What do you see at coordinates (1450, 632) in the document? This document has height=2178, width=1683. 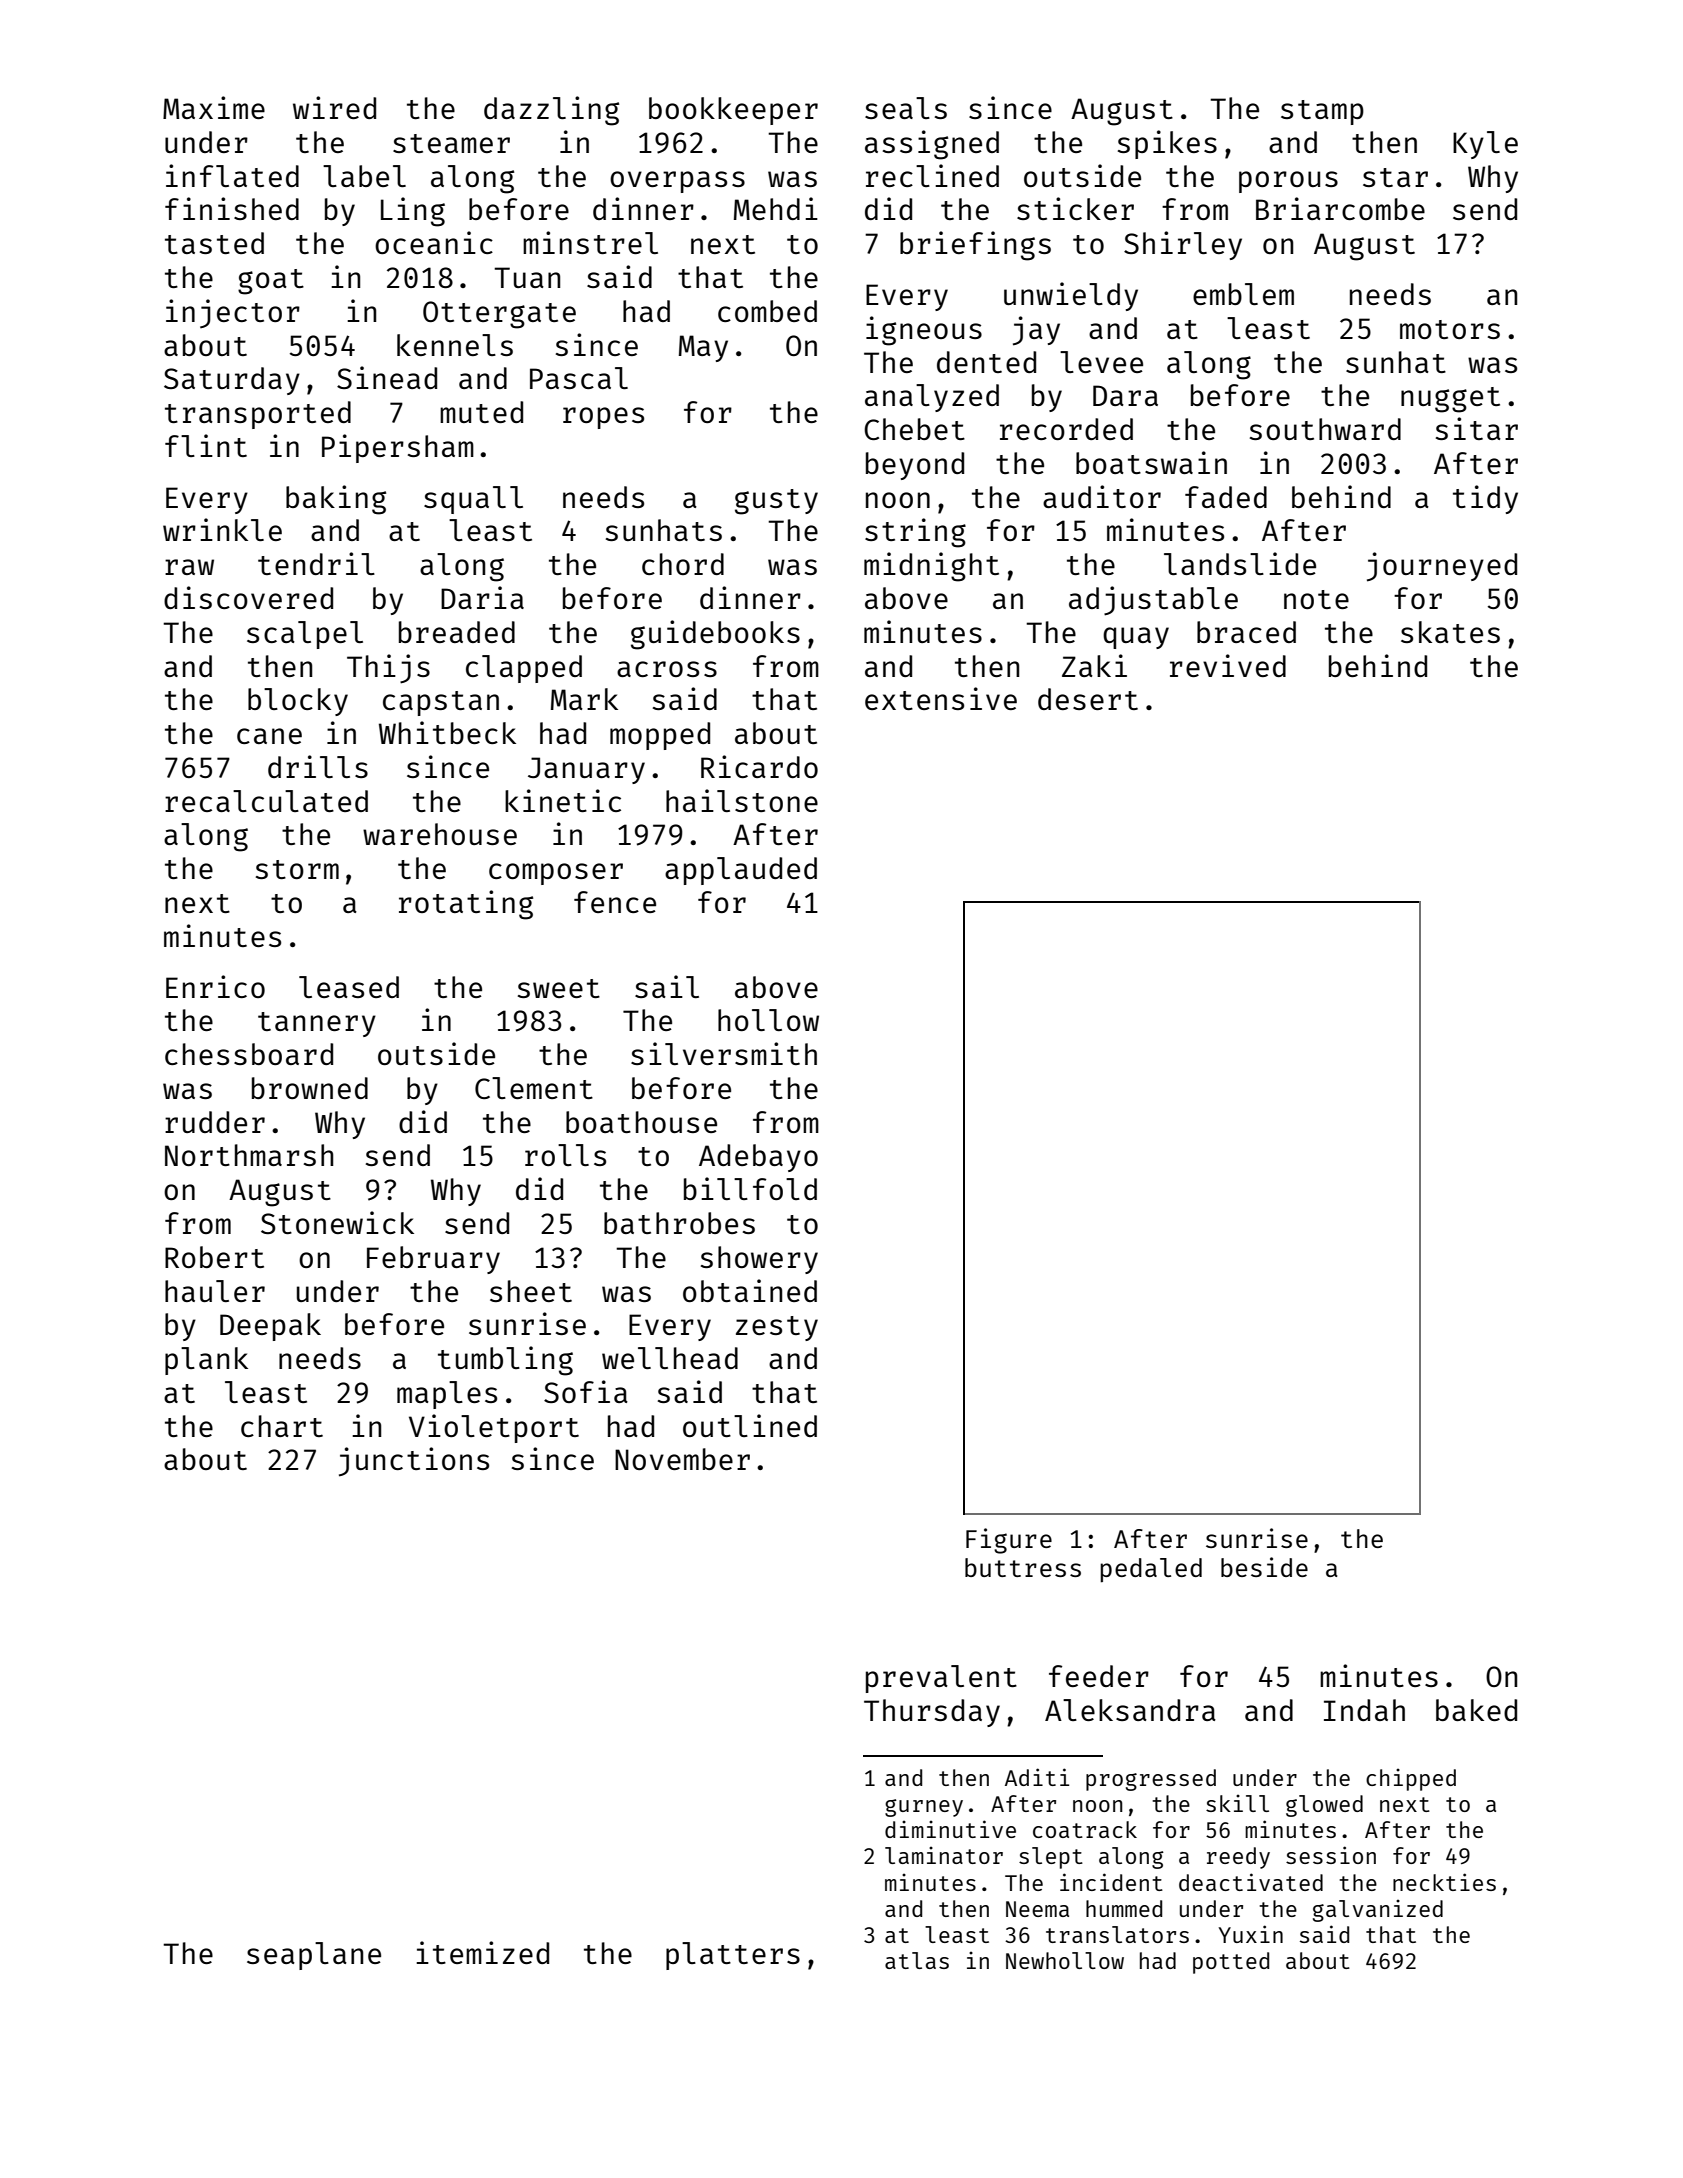 I see `skates` at bounding box center [1450, 632].
